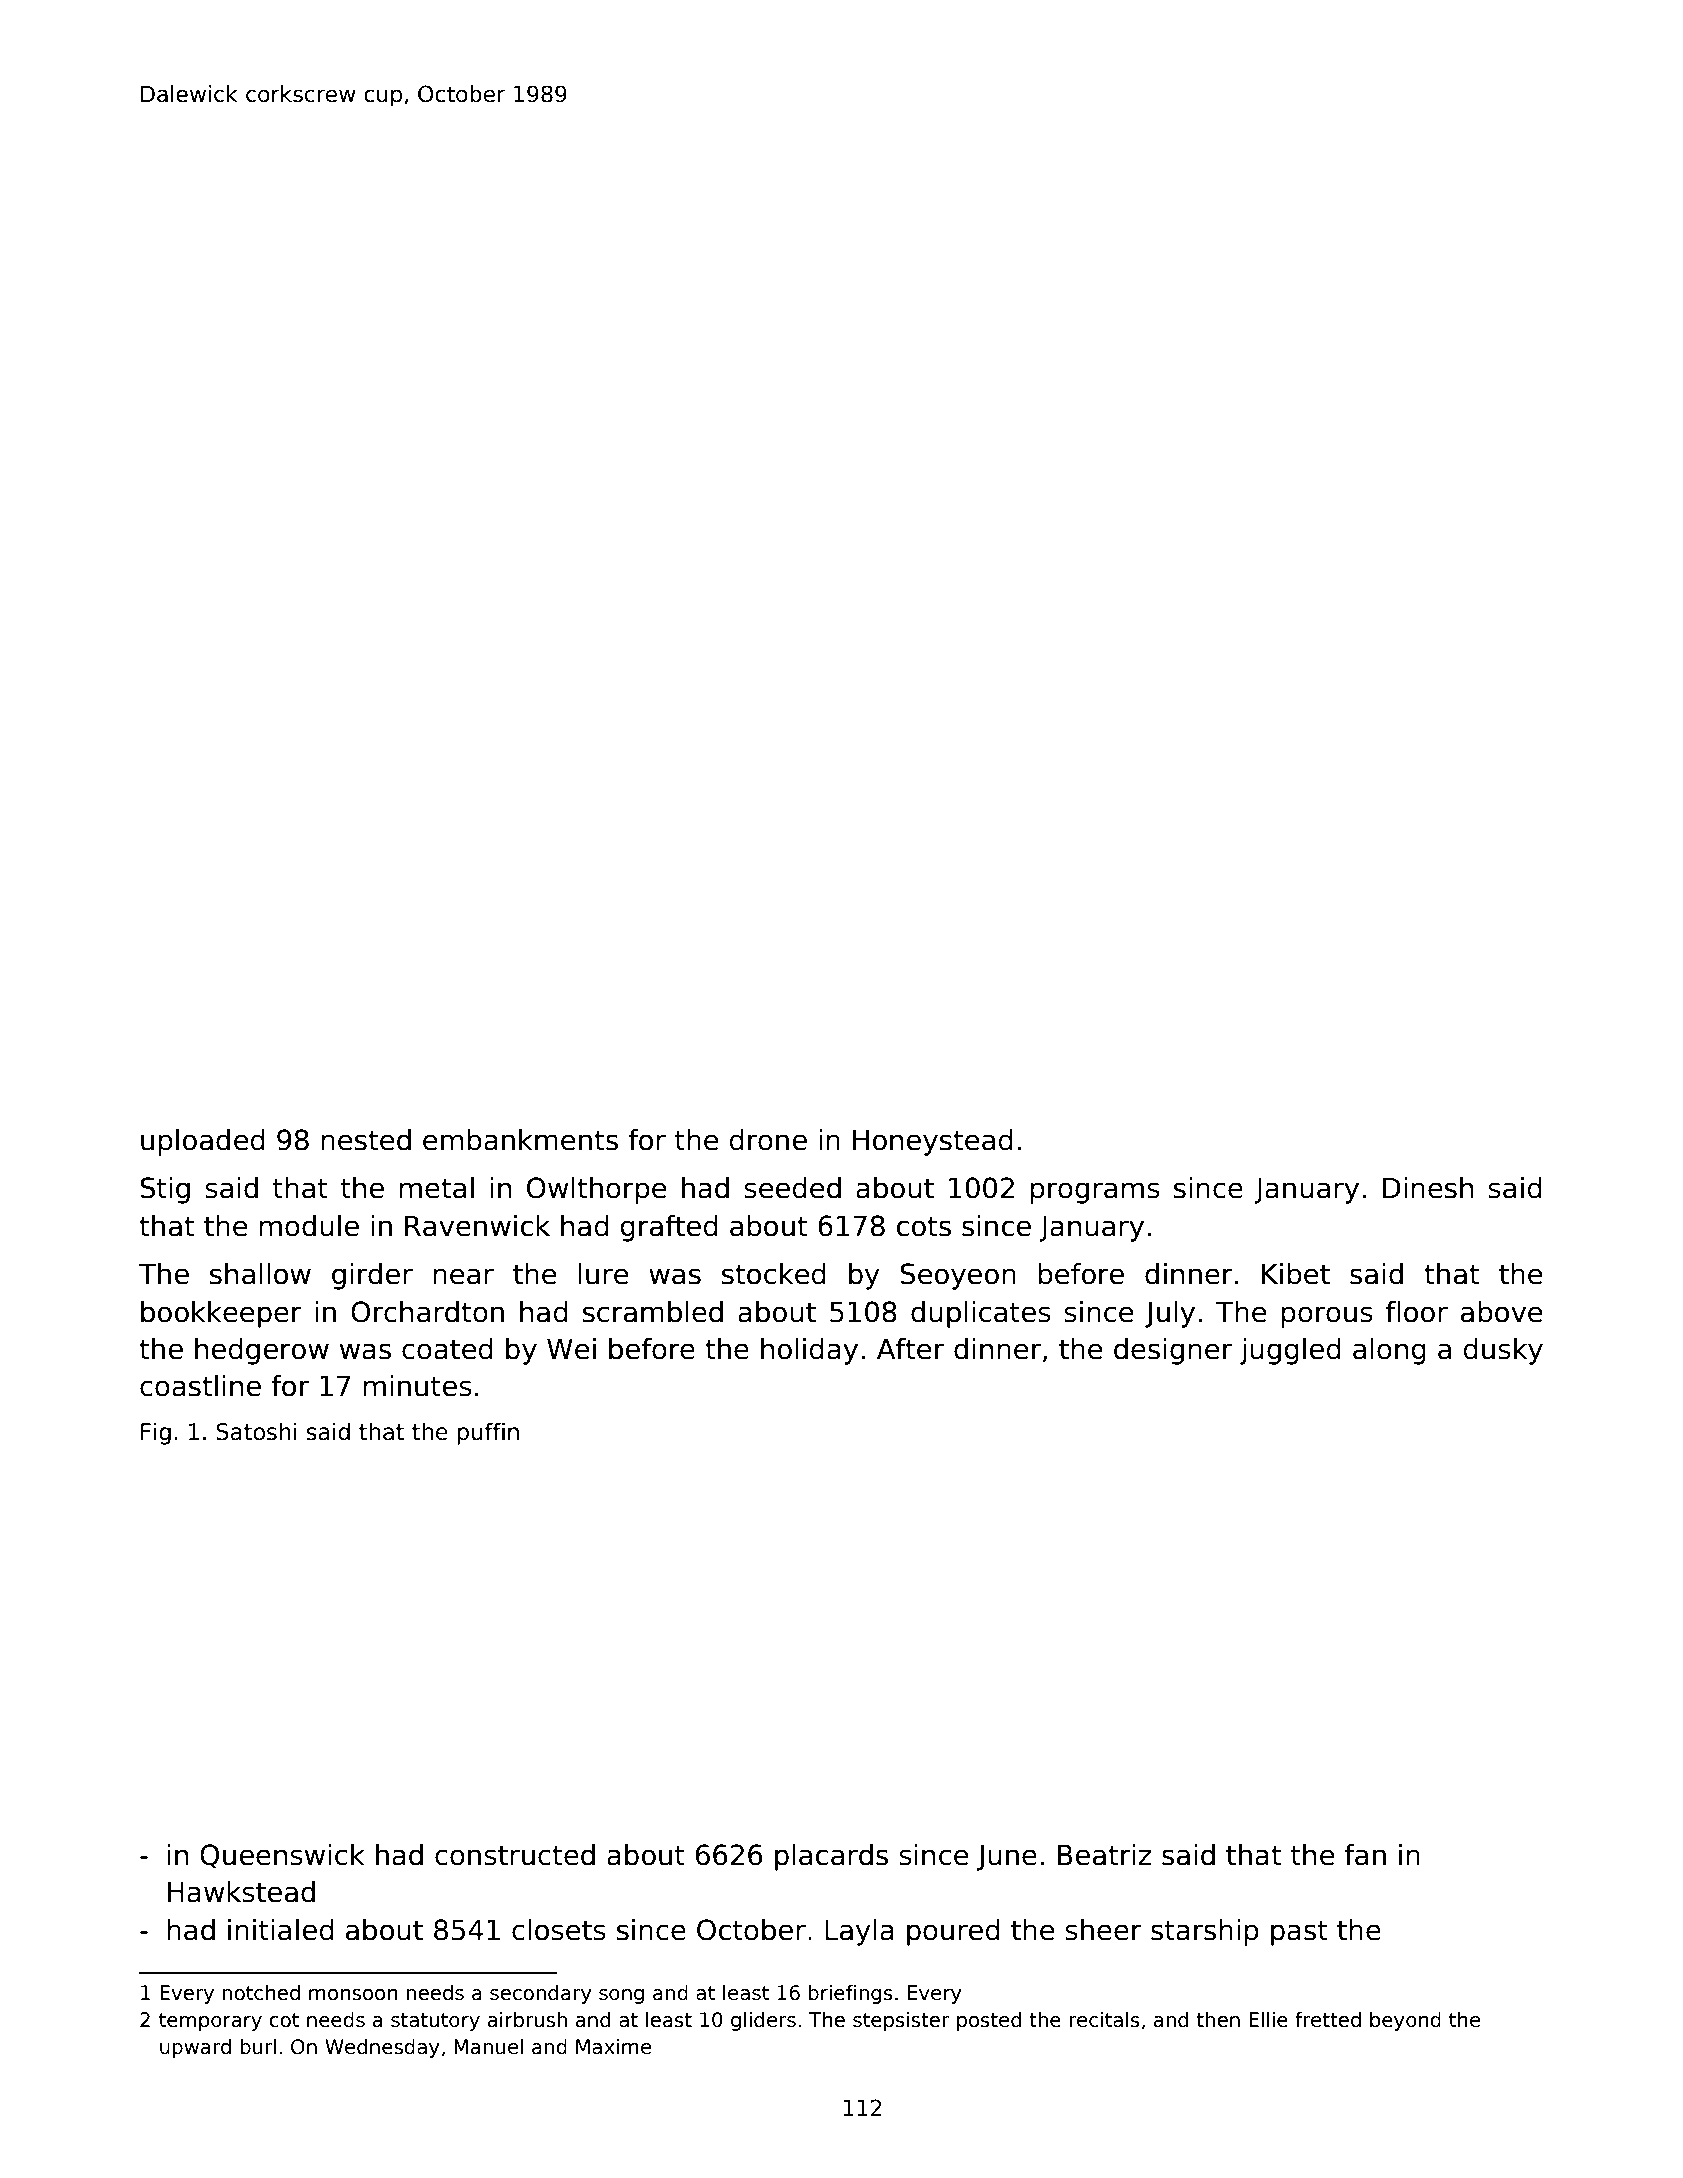 This screenshot has width=1683, height=2178. Describe the element at coordinates (488, 1433) in the screenshot. I see `puffin` at that location.
